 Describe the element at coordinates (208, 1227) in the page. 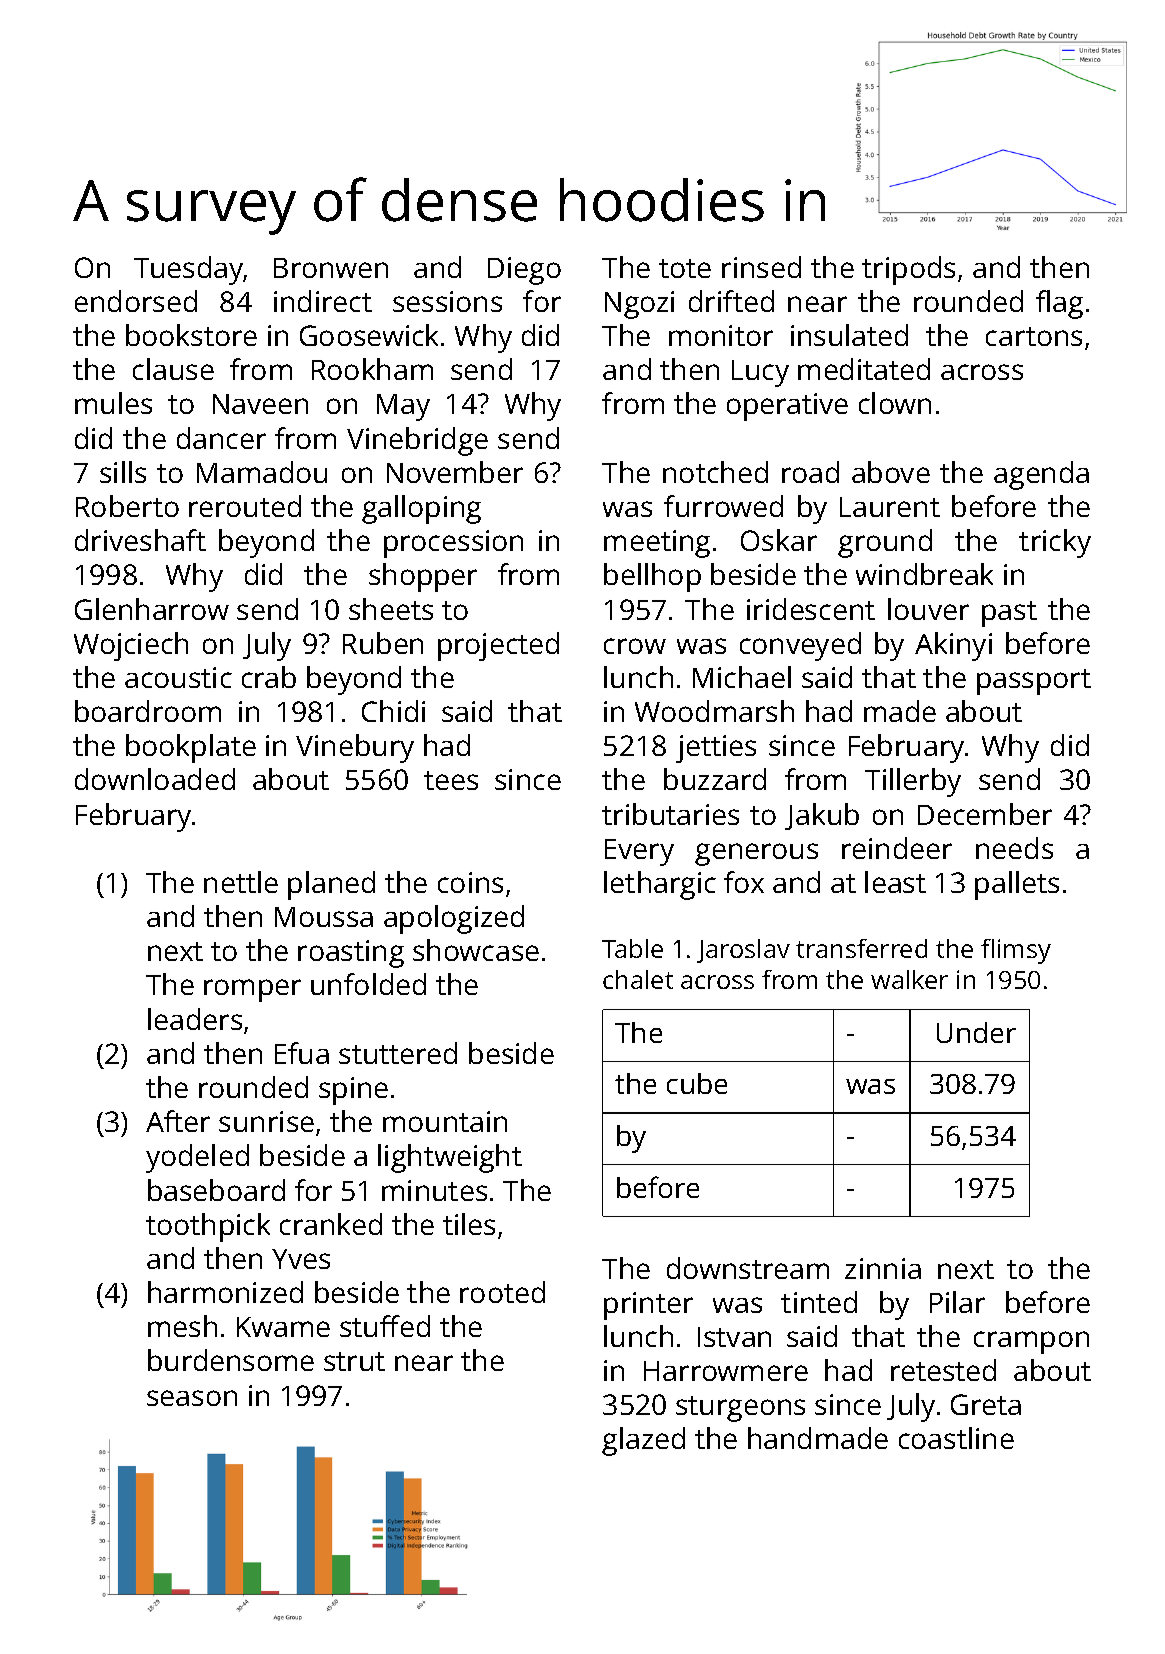

I see `toothpick` at that location.
